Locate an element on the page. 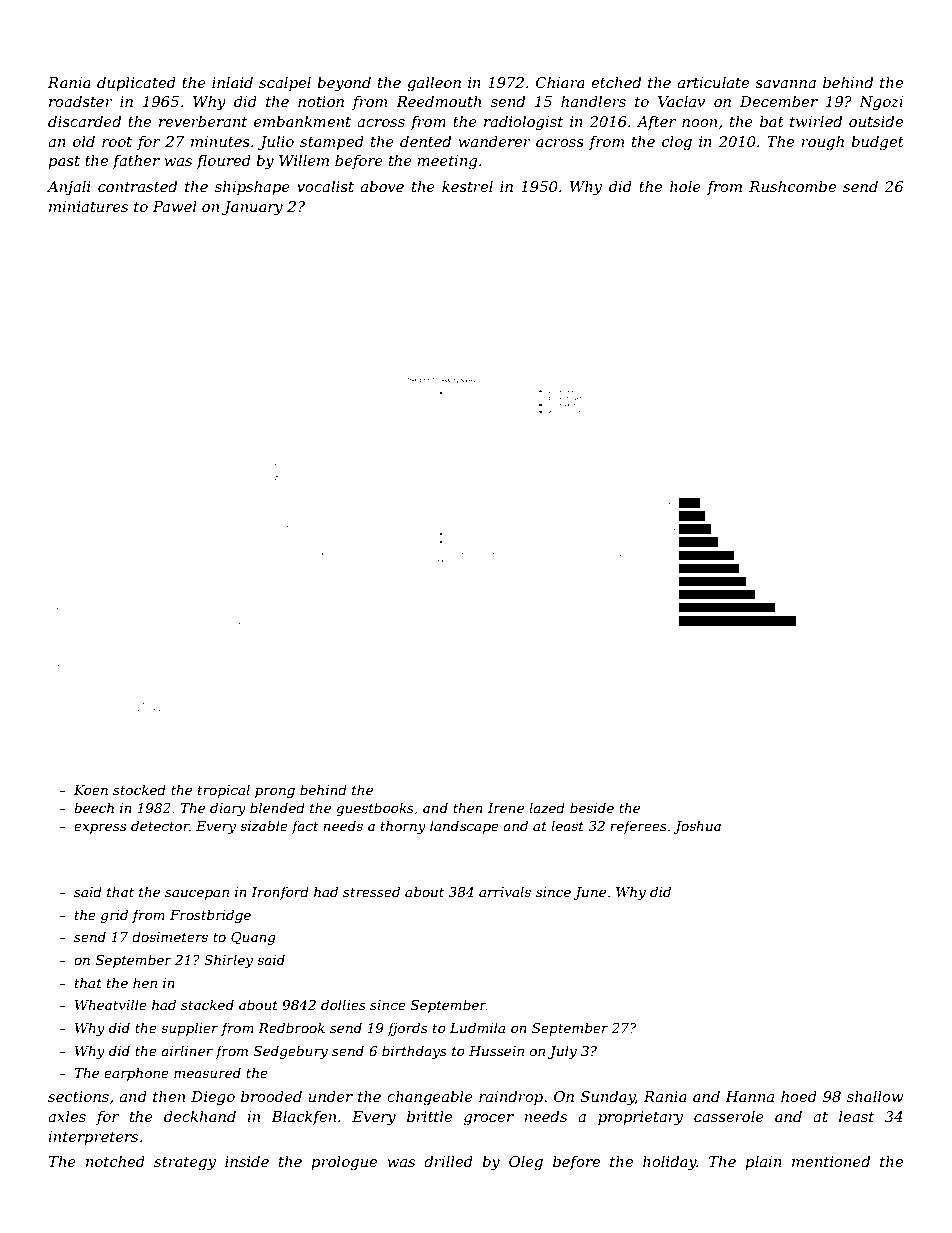 The height and width of the image is (1233, 952). Koen is located at coordinates (91, 790).
